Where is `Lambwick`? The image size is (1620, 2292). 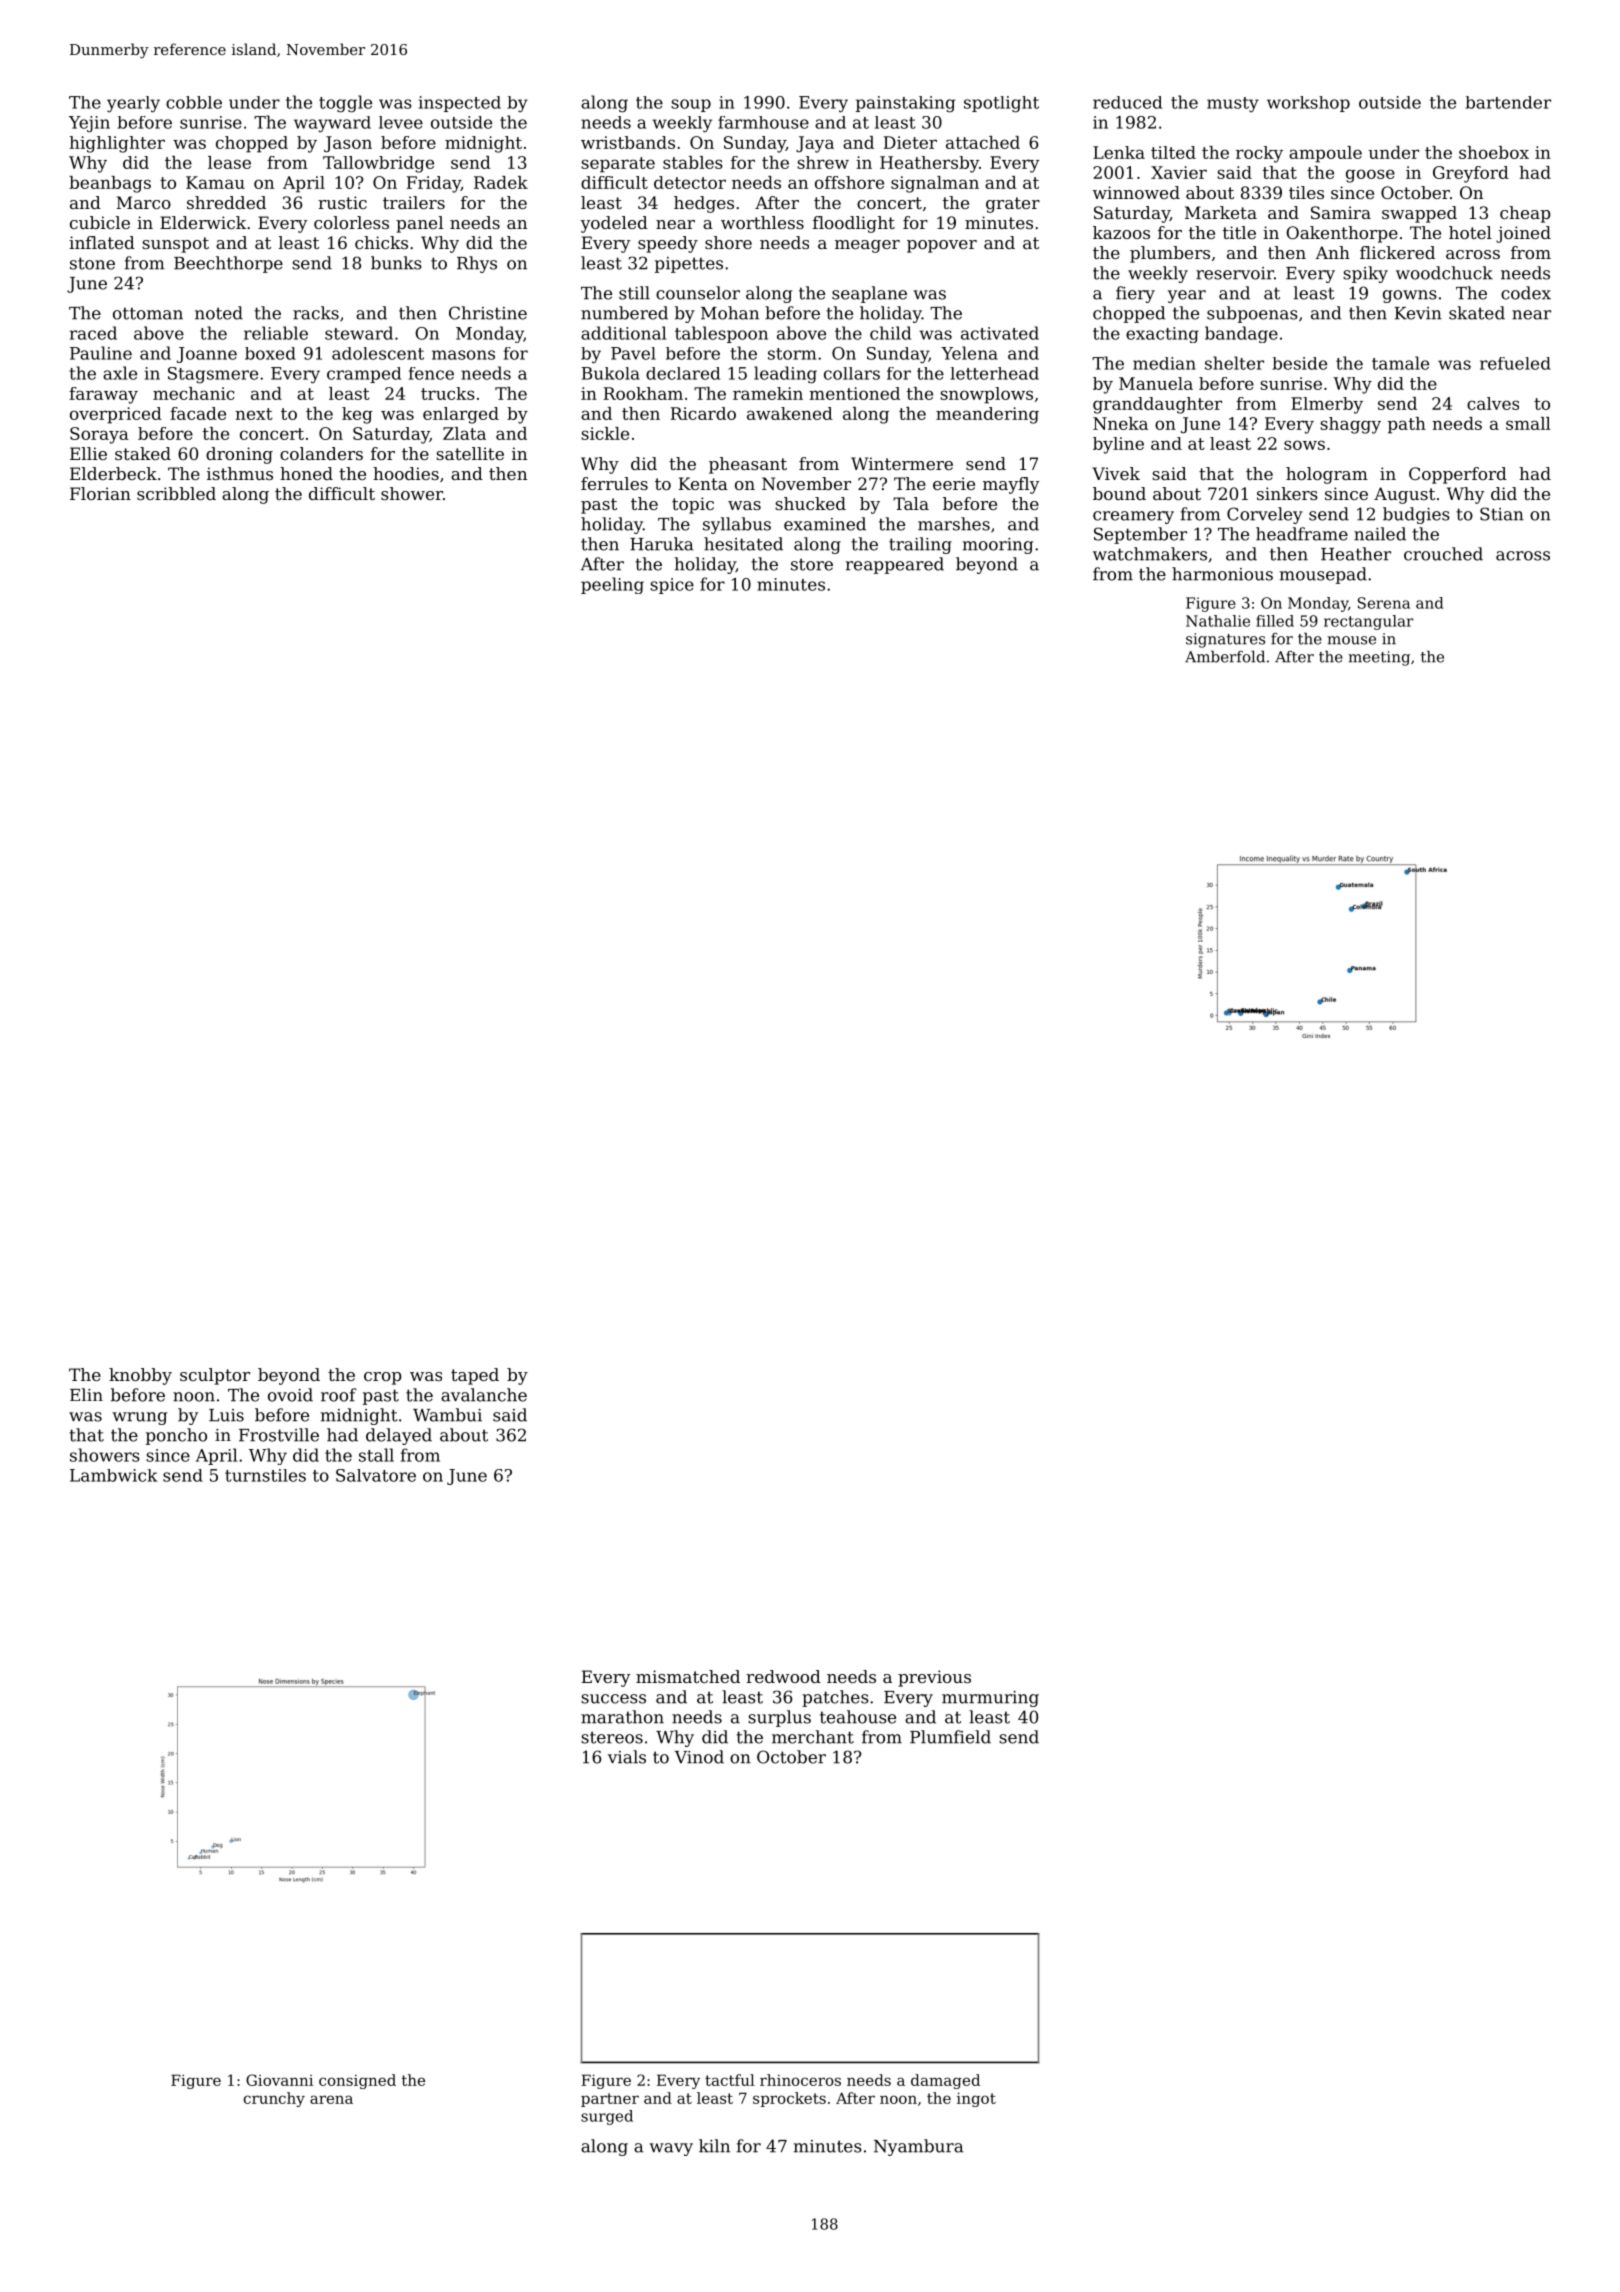 Lambwick is located at coordinates (113, 1475).
